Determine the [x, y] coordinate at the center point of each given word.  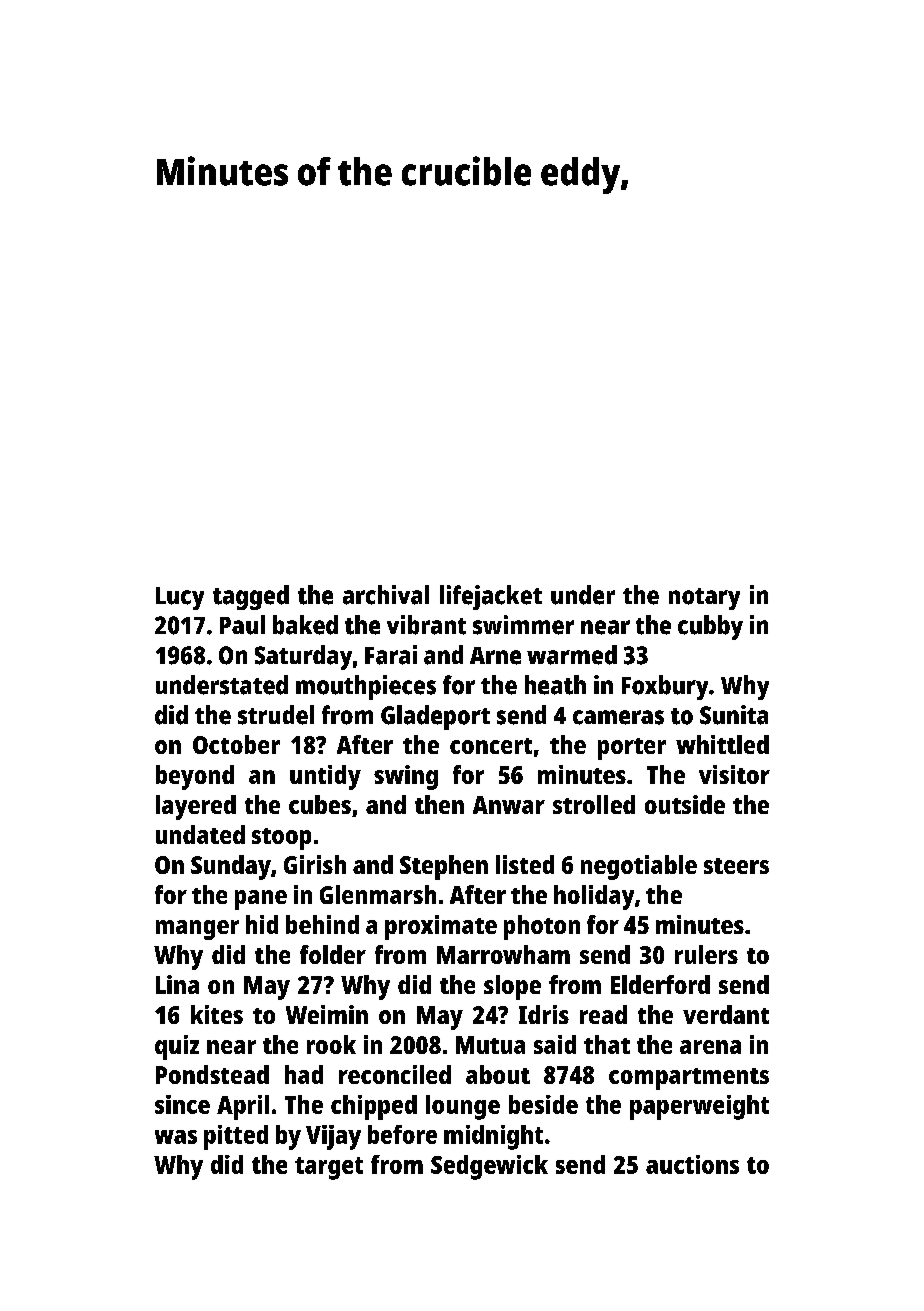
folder [333, 954]
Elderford [660, 984]
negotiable [639, 867]
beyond [195, 777]
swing [406, 777]
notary [704, 599]
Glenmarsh [378, 894]
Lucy [180, 598]
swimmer [523, 625]
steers [736, 866]
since [182, 1104]
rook [331, 1044]
